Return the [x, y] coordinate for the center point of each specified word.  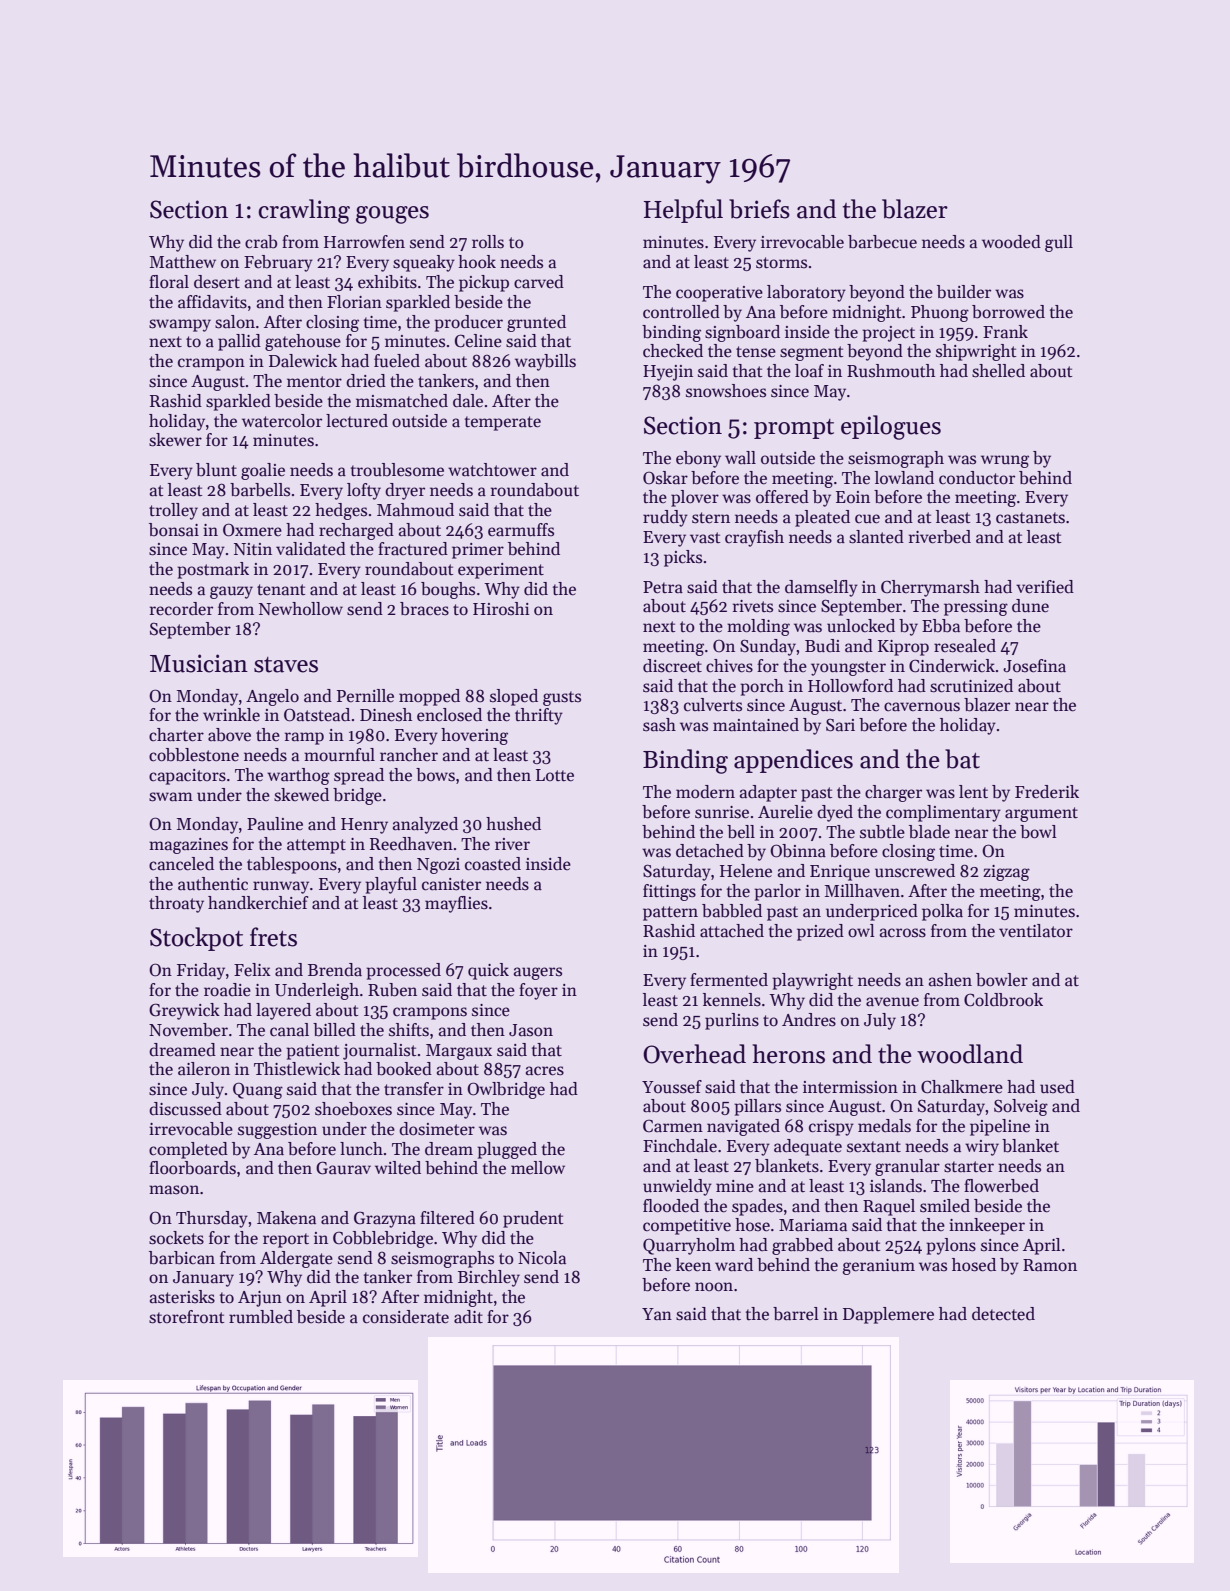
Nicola [542, 1258]
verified [1045, 587]
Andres [809, 1020]
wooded [1011, 242]
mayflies [456, 904]
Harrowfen [364, 242]
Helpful [683, 211]
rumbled [261, 1317]
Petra [663, 587]
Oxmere [252, 530]
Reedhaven [411, 844]
